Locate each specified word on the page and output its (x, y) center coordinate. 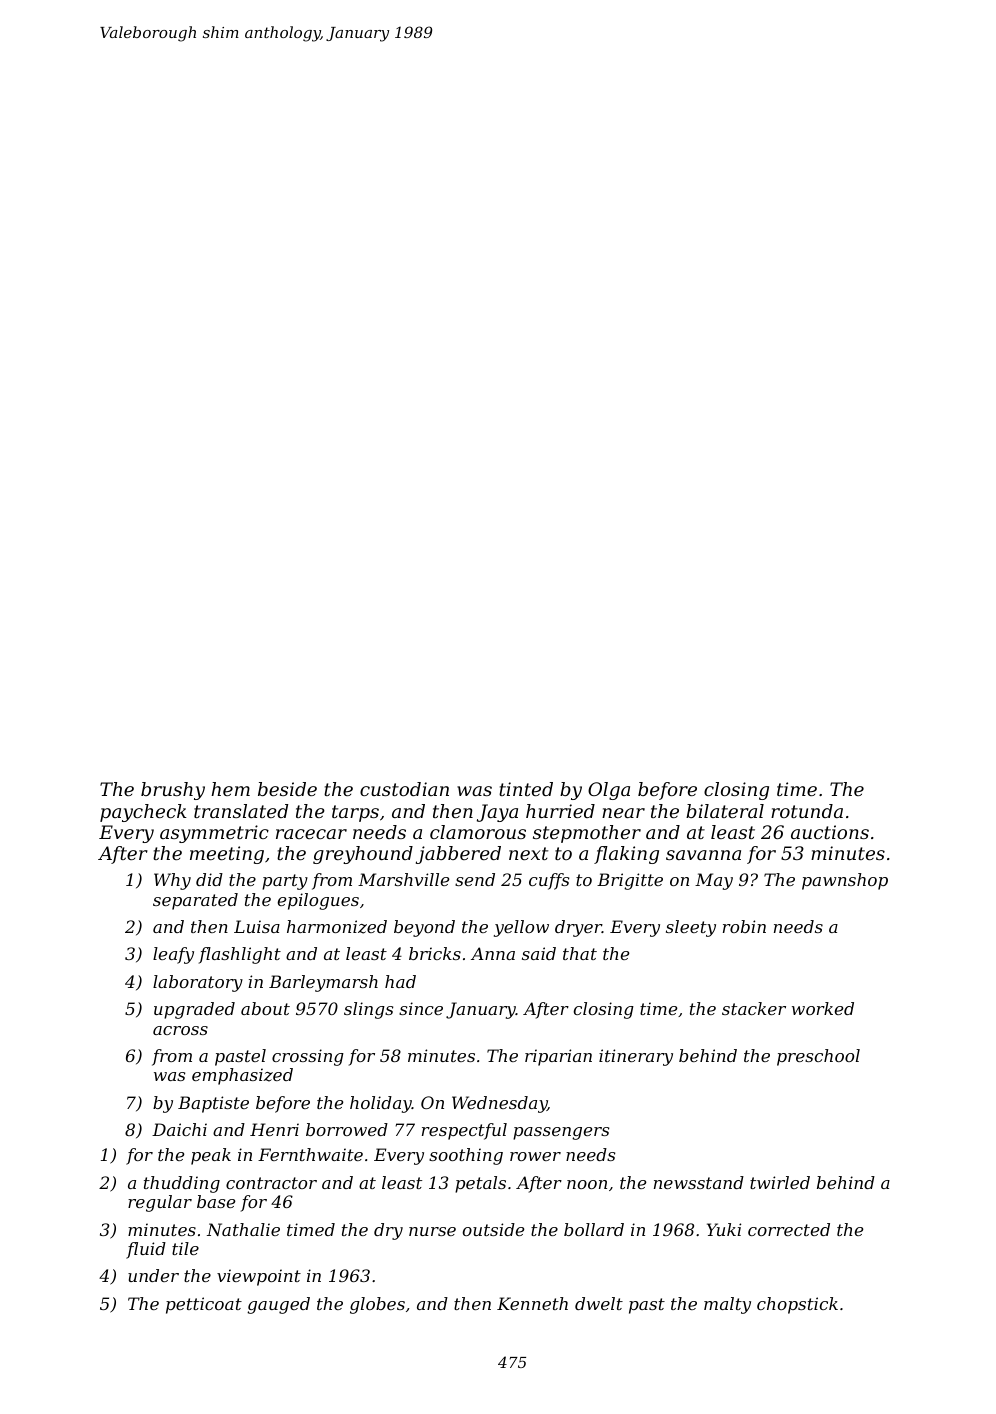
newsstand (699, 1182)
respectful (464, 1131)
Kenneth (532, 1303)
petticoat (204, 1305)
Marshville (404, 879)
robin (744, 926)
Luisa (257, 926)
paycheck (143, 813)
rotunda (807, 811)
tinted (526, 789)
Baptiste (213, 1104)
